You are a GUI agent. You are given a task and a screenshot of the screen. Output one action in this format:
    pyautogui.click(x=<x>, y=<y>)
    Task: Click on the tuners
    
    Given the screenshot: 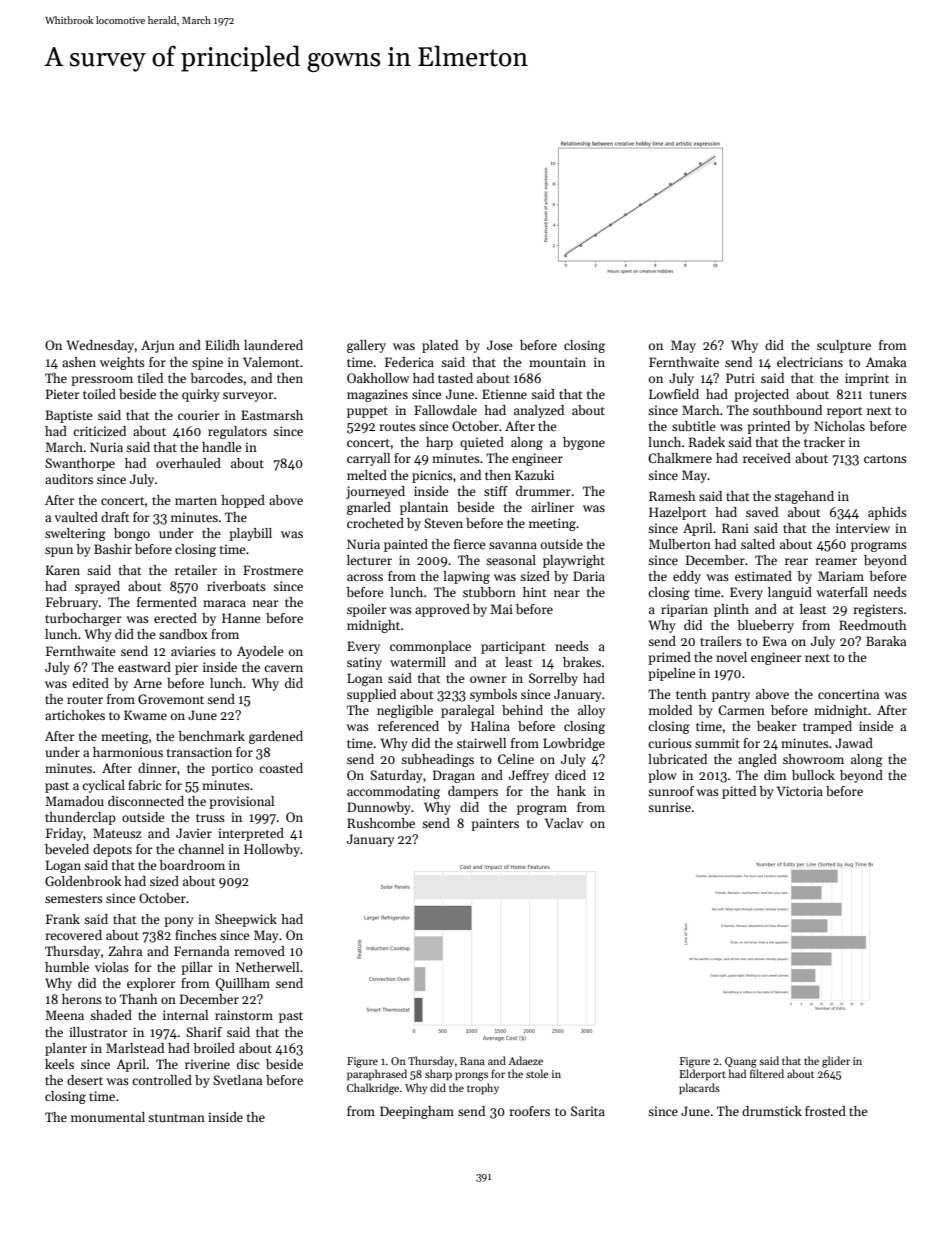 What is the action you would take?
    pyautogui.click(x=888, y=395)
